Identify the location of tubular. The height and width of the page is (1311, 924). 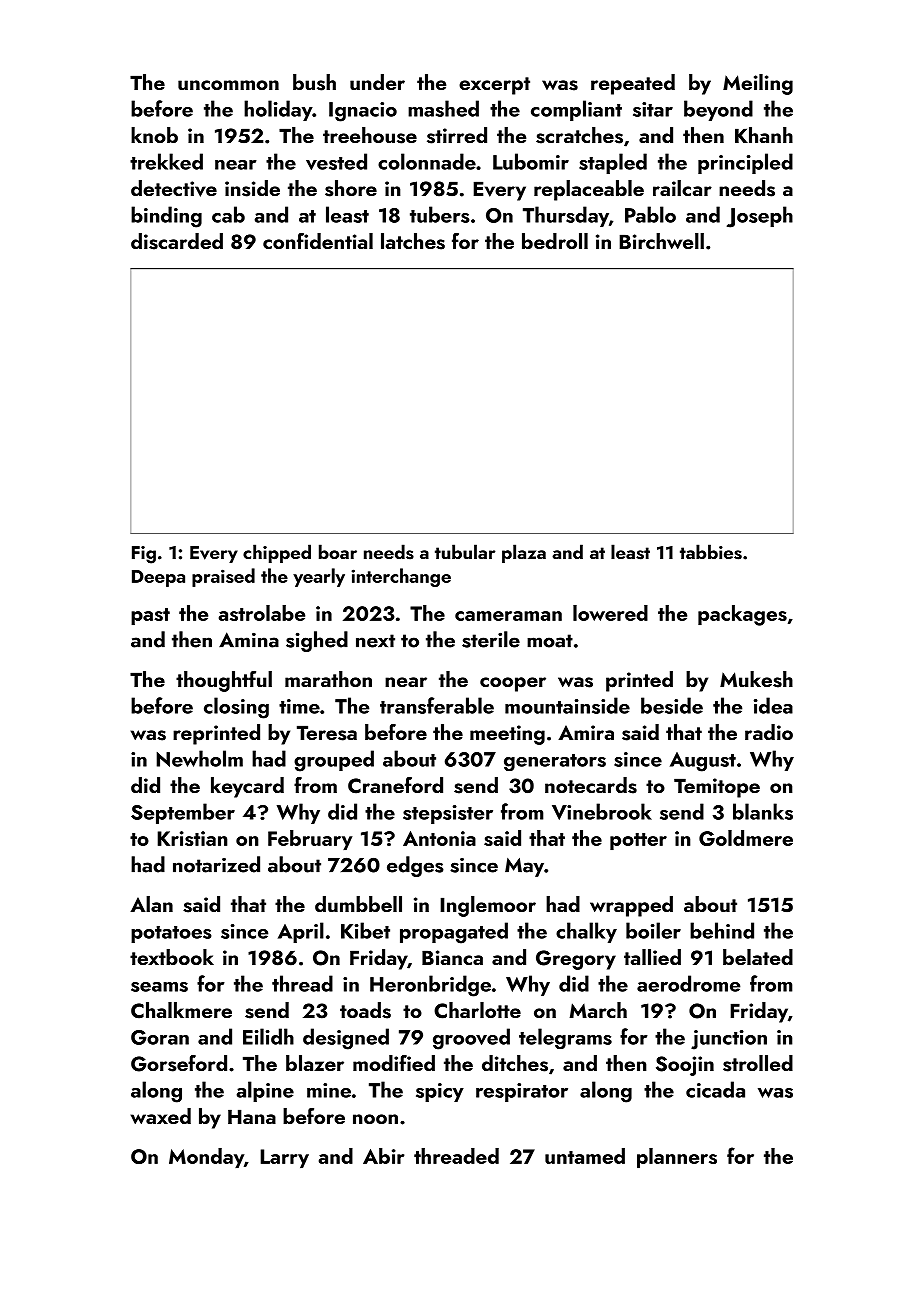
(465, 551).
